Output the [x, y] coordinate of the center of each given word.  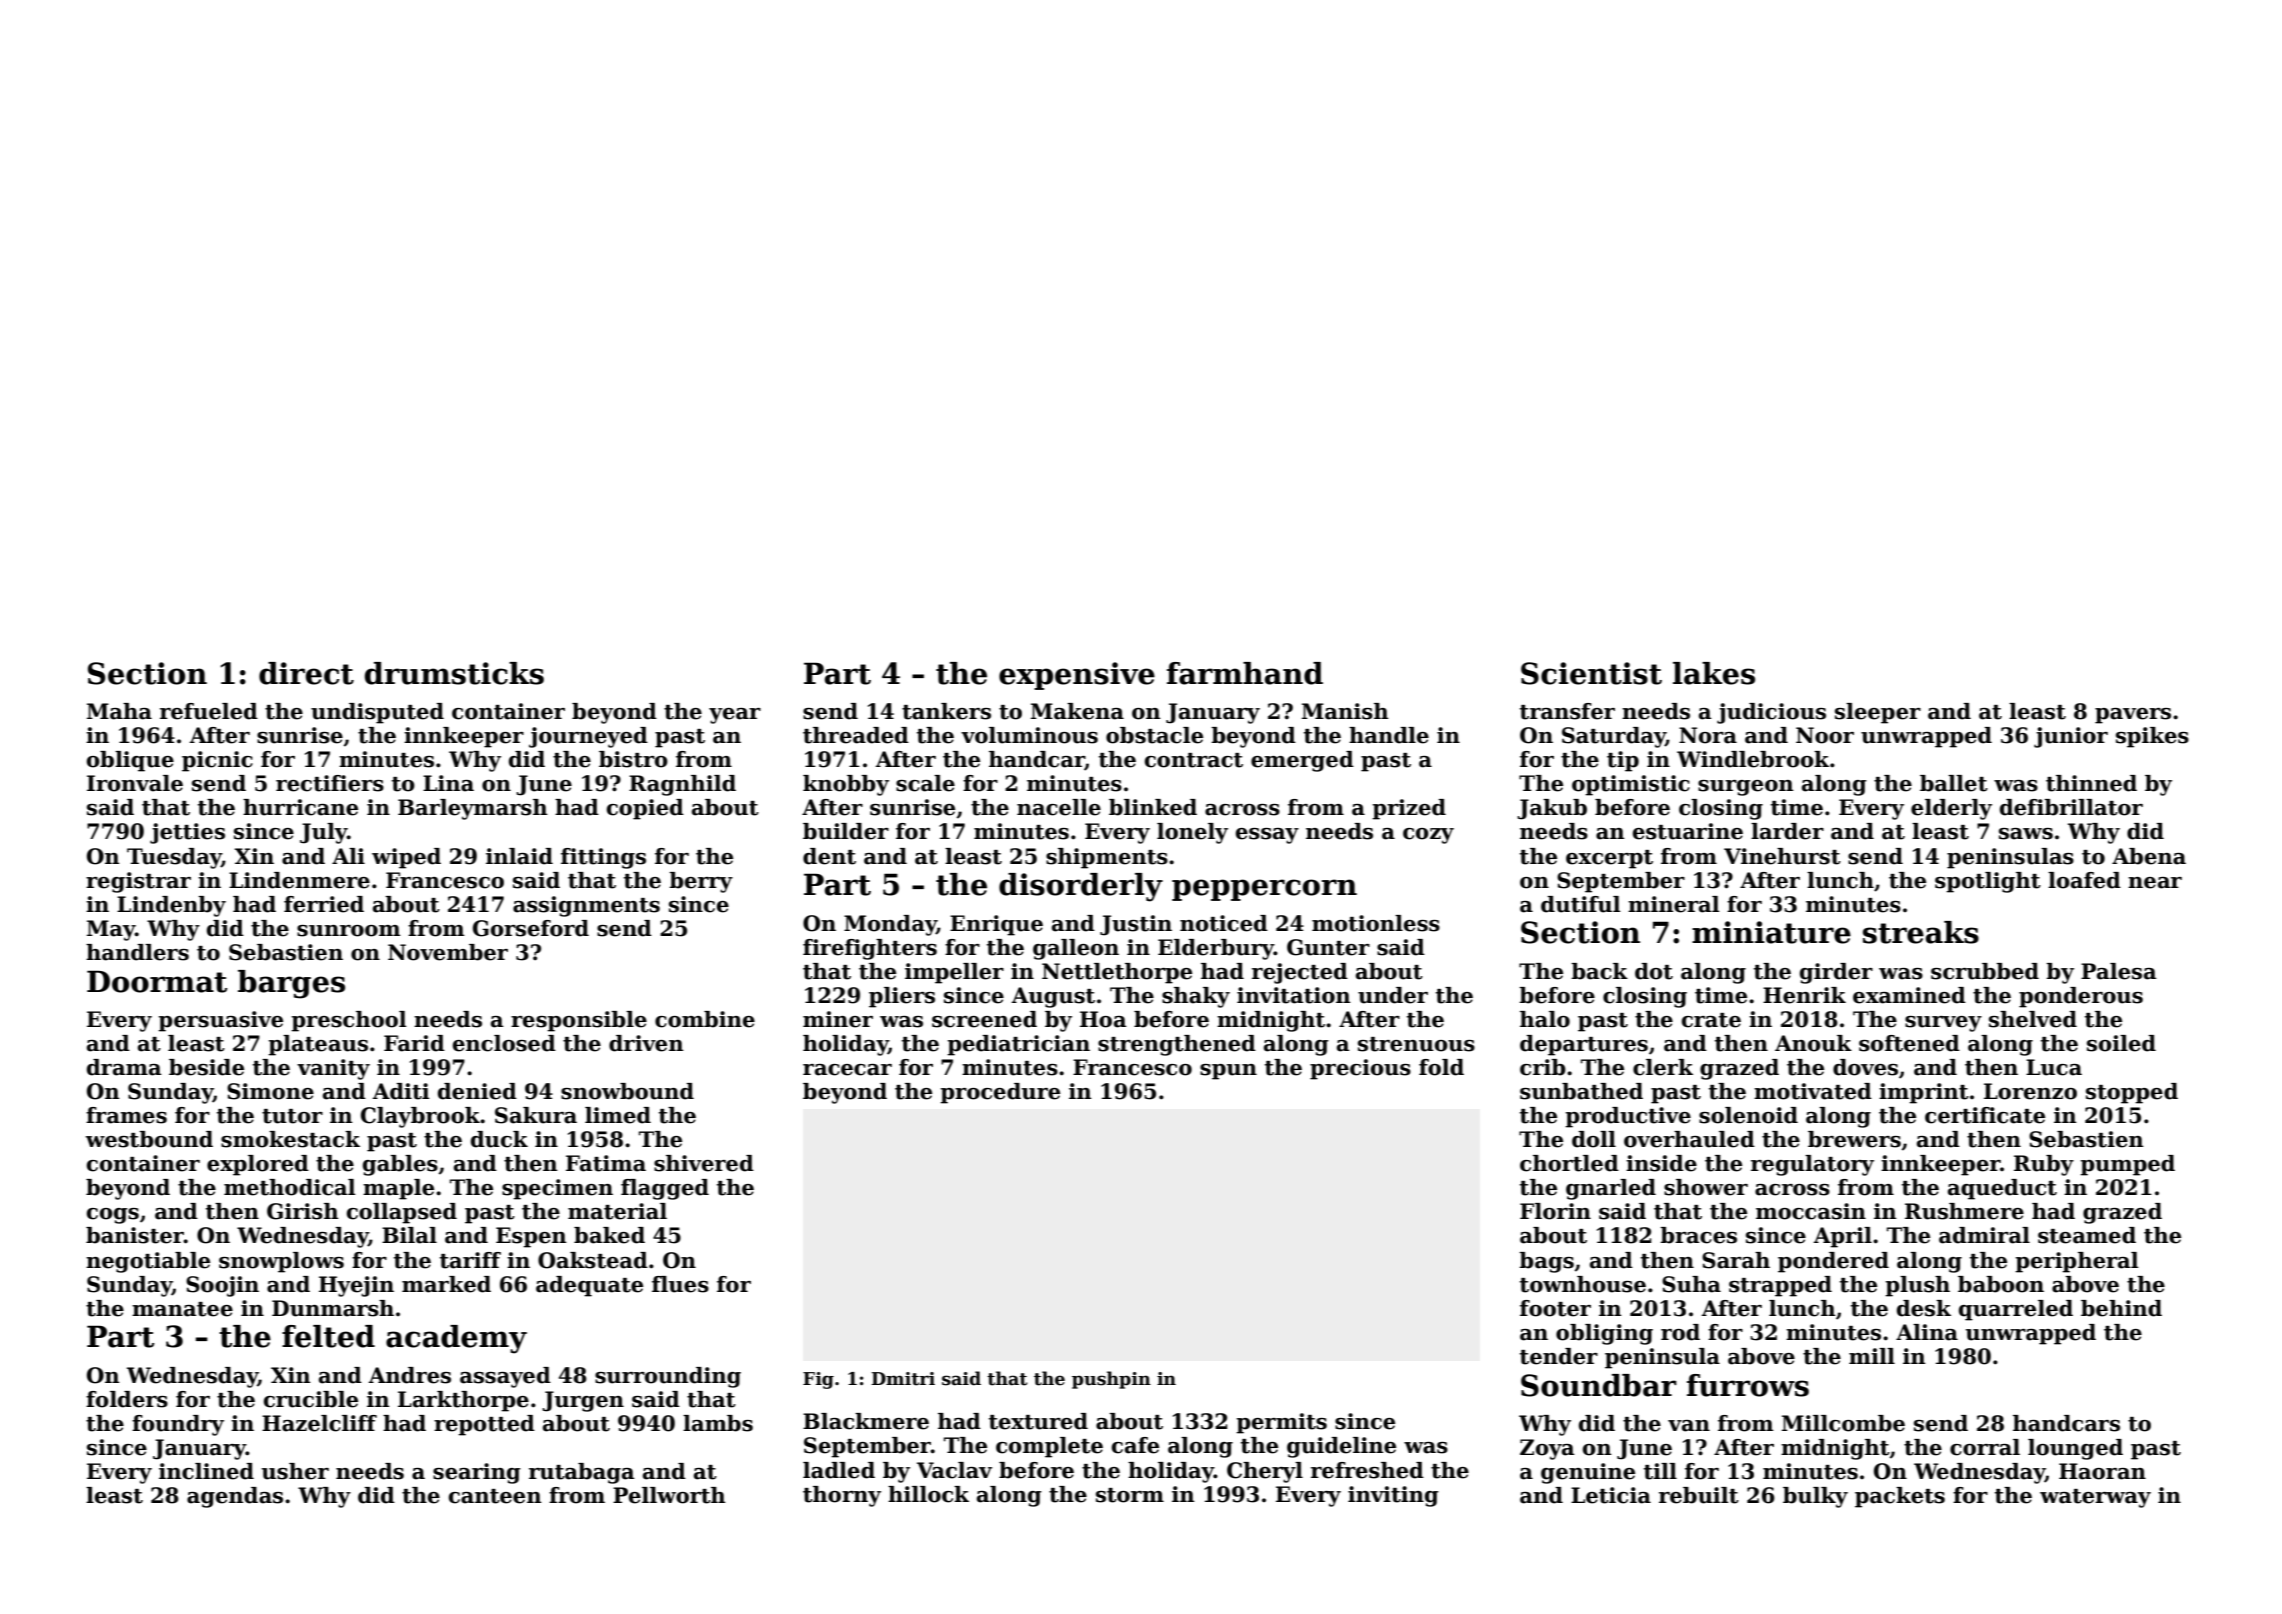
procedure [1000, 1093]
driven [646, 1043]
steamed [2087, 1235]
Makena [1077, 711]
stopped [2132, 1093]
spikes [2152, 737]
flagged [665, 1189]
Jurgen [583, 1401]
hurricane [300, 807]
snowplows [281, 1262]
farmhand [1245, 673]
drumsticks [454, 673]
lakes [1714, 673]
